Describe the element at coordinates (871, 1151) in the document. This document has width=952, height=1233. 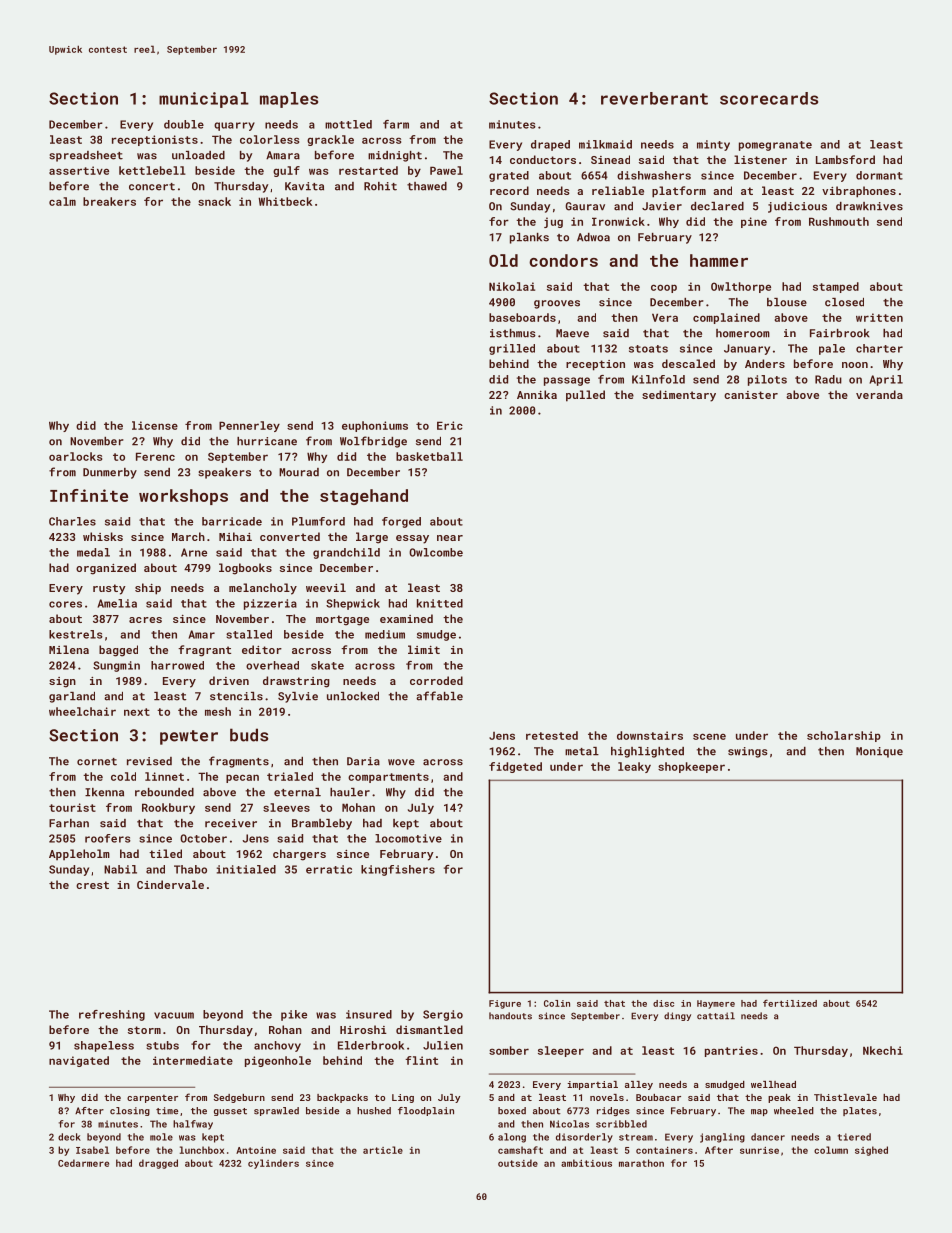
I see `sighed` at that location.
